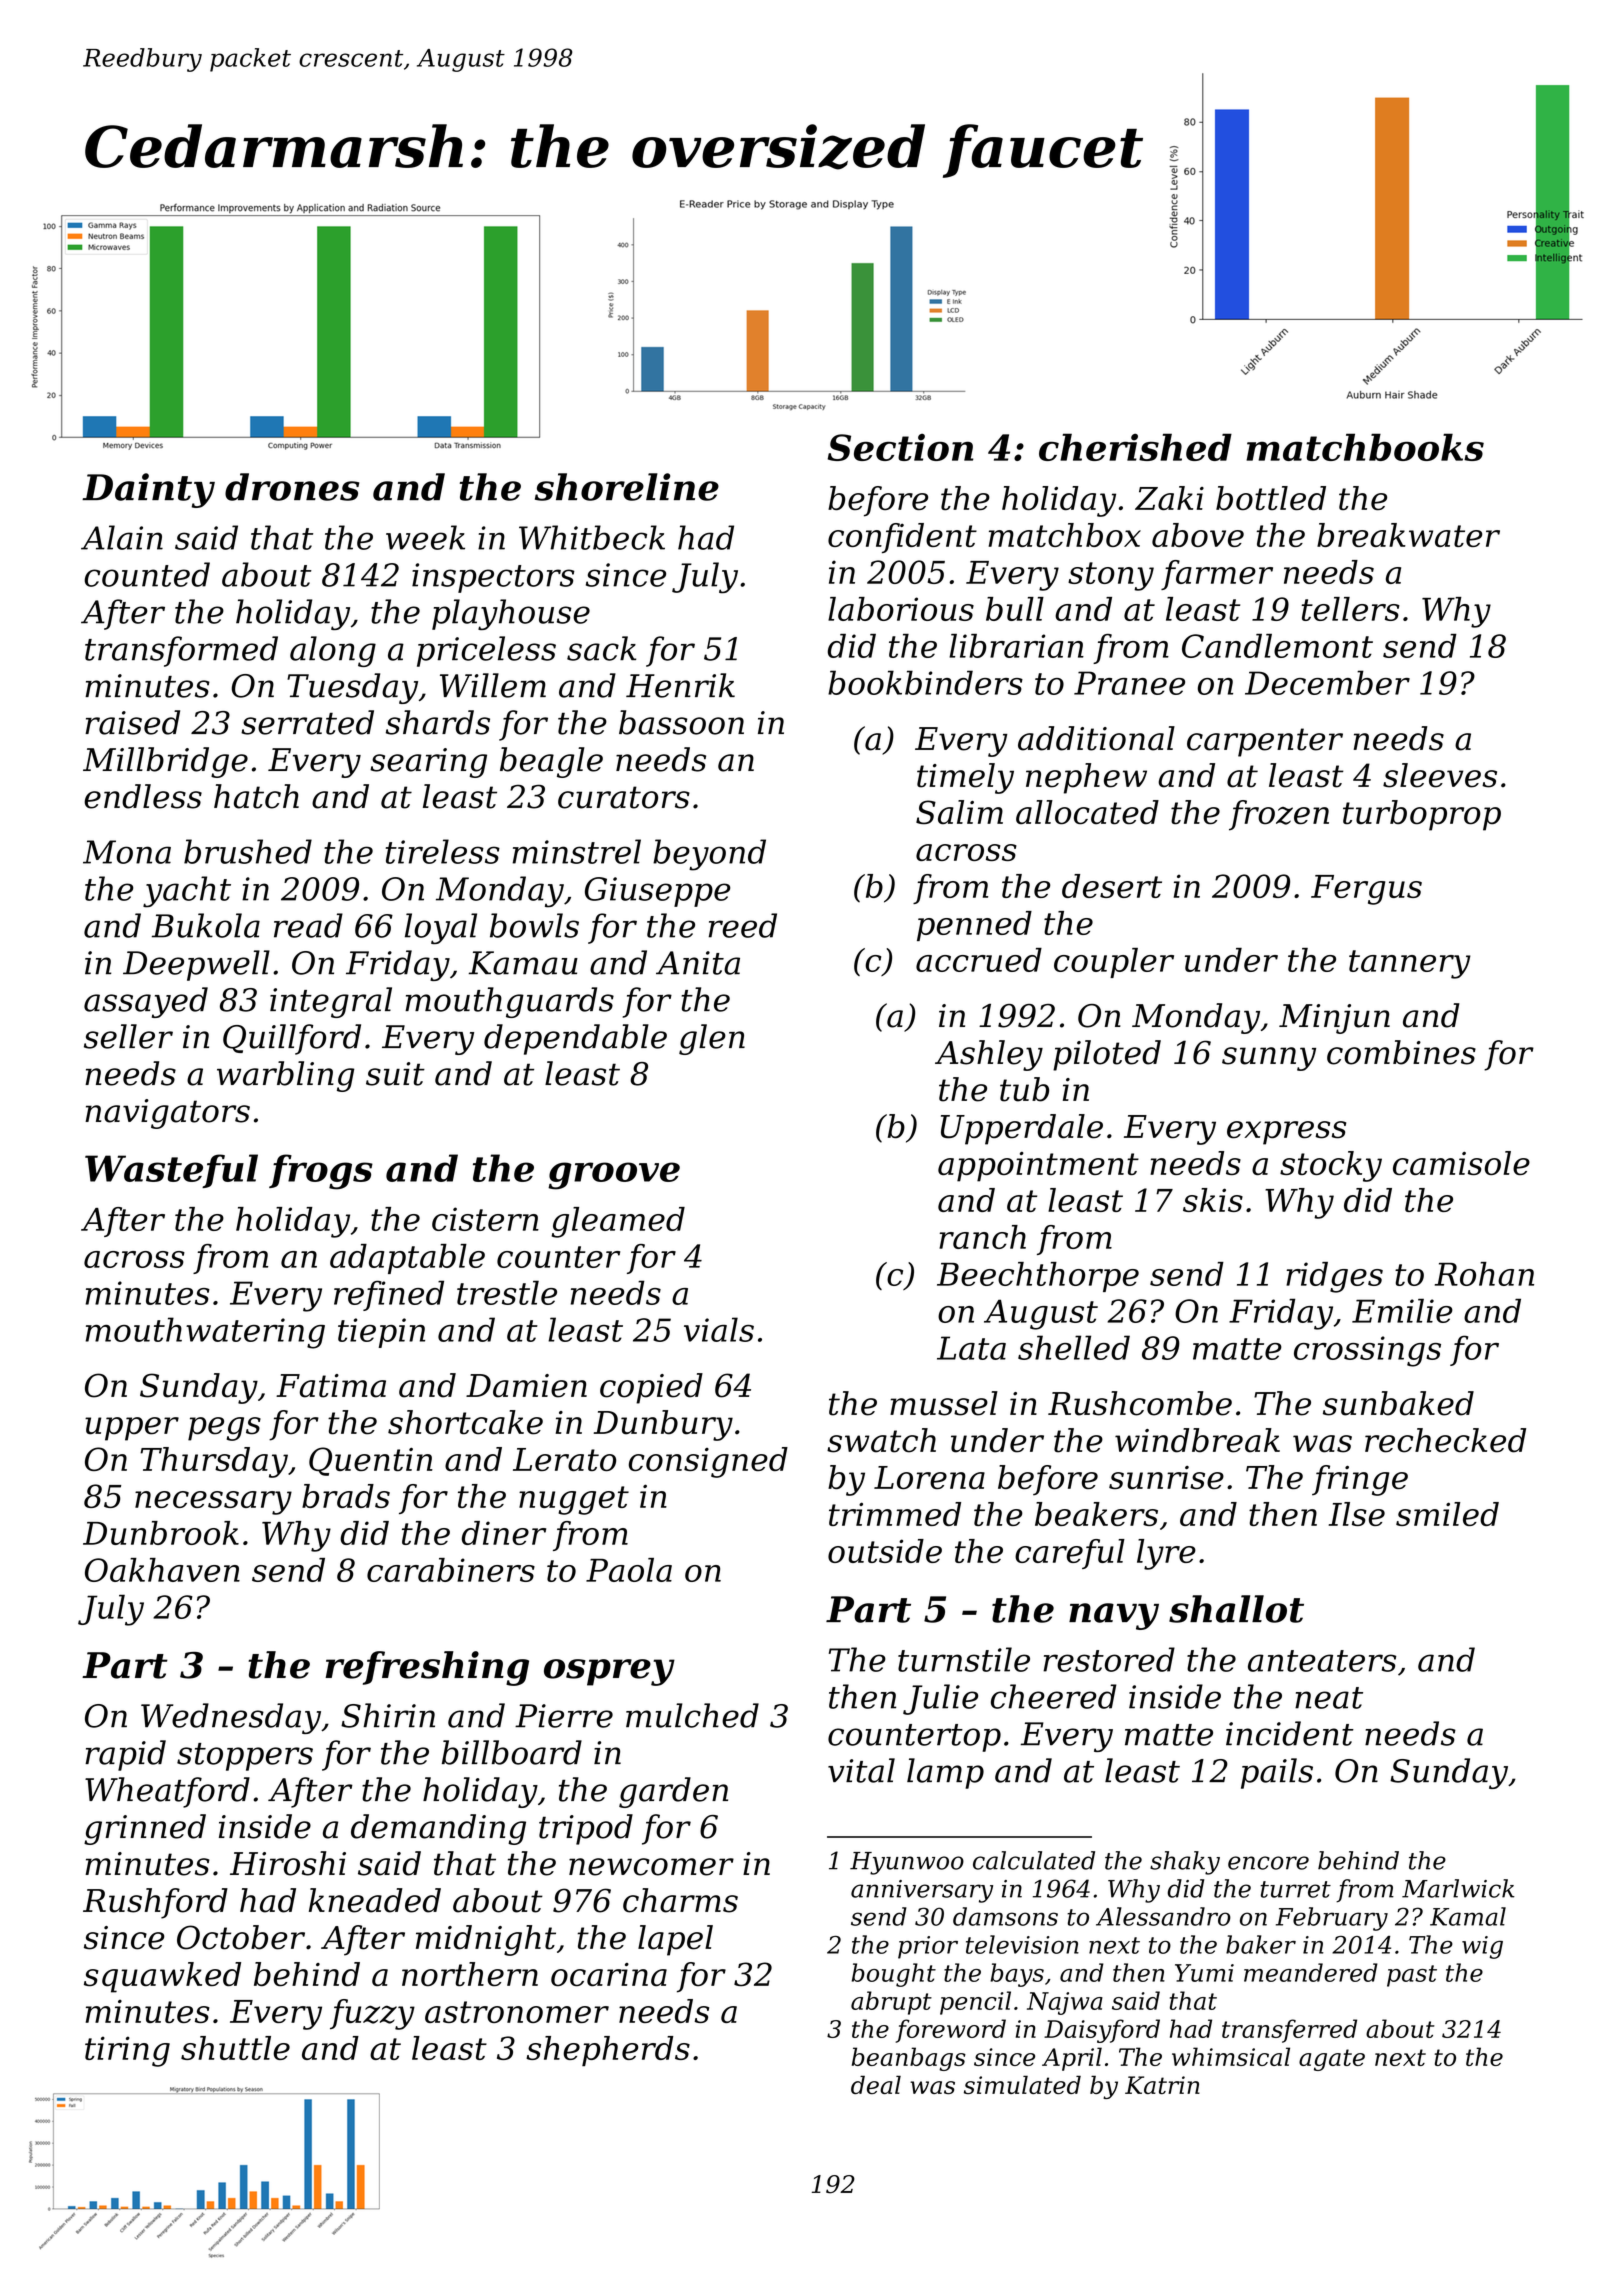  I want to click on outside, so click(885, 1551).
